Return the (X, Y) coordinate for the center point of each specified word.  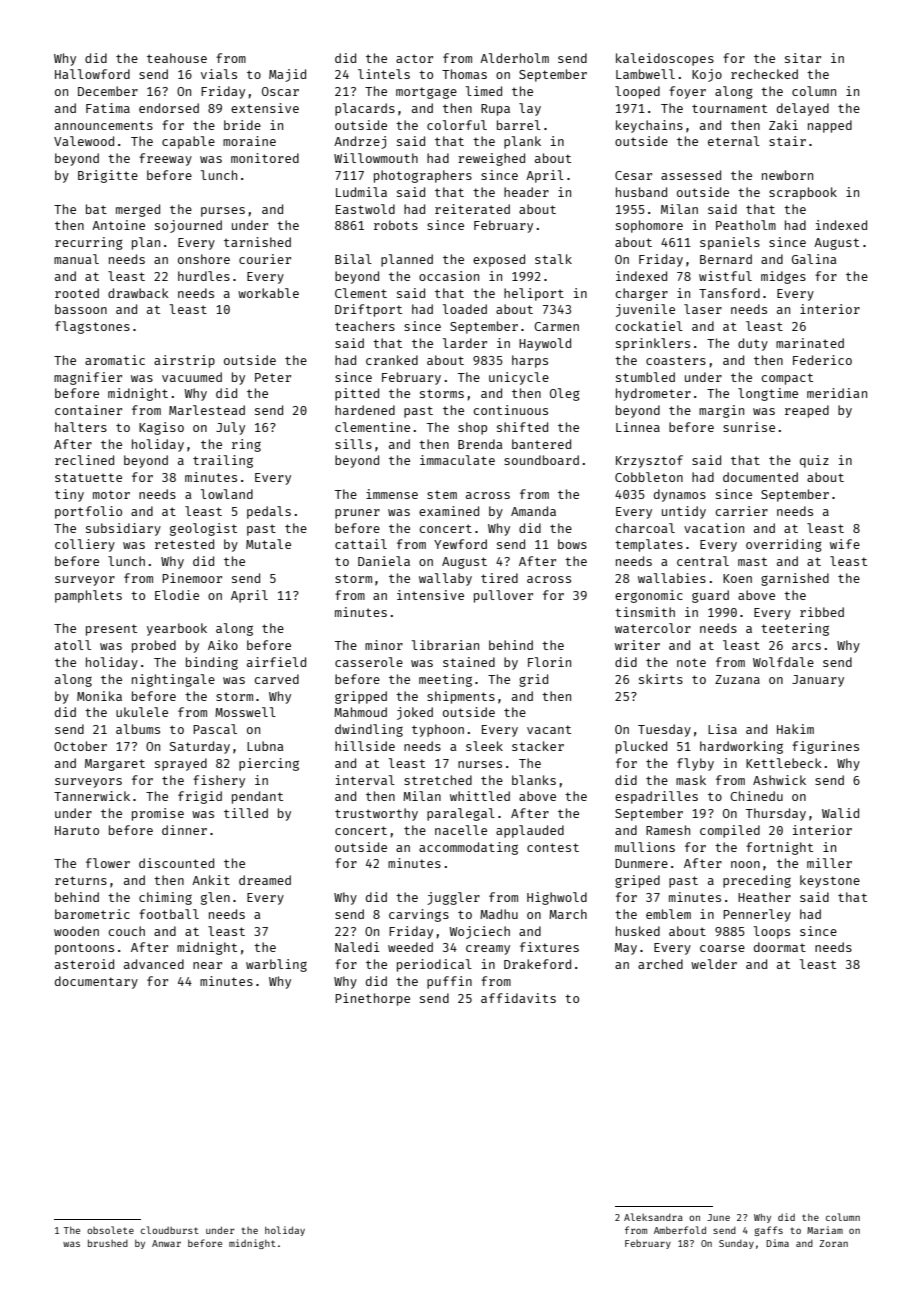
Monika (99, 696)
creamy (488, 950)
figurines (825, 747)
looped (637, 92)
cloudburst (170, 1230)
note (691, 662)
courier (265, 259)
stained (469, 662)
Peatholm (746, 225)
